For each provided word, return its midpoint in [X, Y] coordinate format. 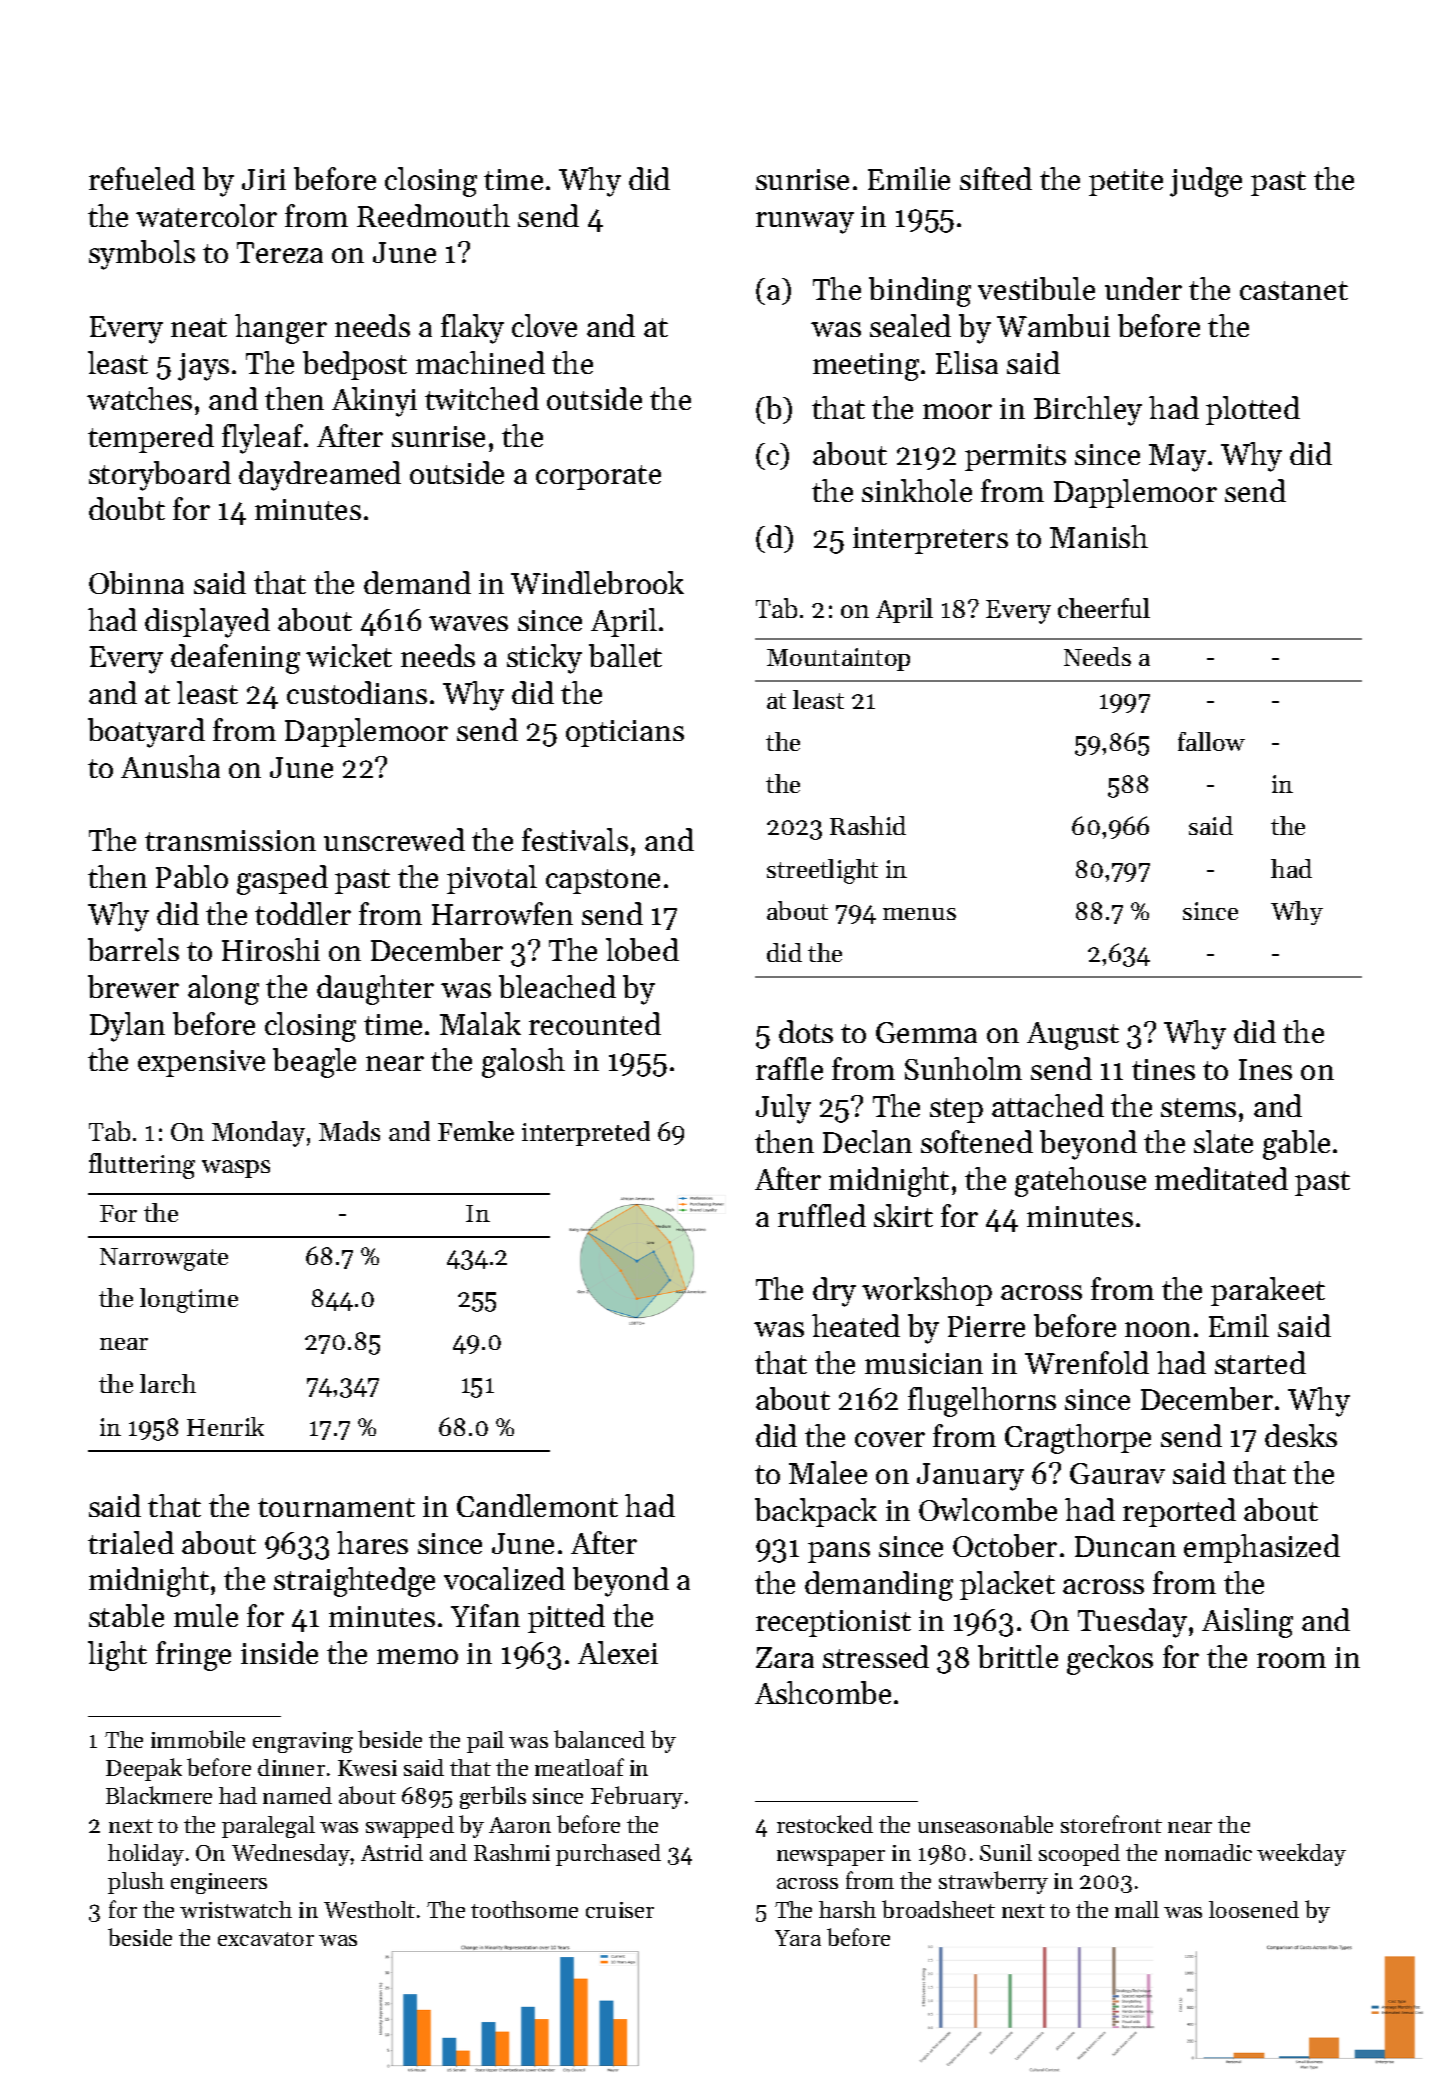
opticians [625, 733]
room [1291, 1660]
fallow [1211, 741]
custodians [357, 692]
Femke [476, 1131]
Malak [480, 1023]
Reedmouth [433, 215]
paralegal [268, 1827]
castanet [1294, 290]
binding [920, 292]
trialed [131, 1542]
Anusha [170, 766]
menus [919, 914]
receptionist [833, 1623]
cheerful [1104, 608]
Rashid [868, 825]
